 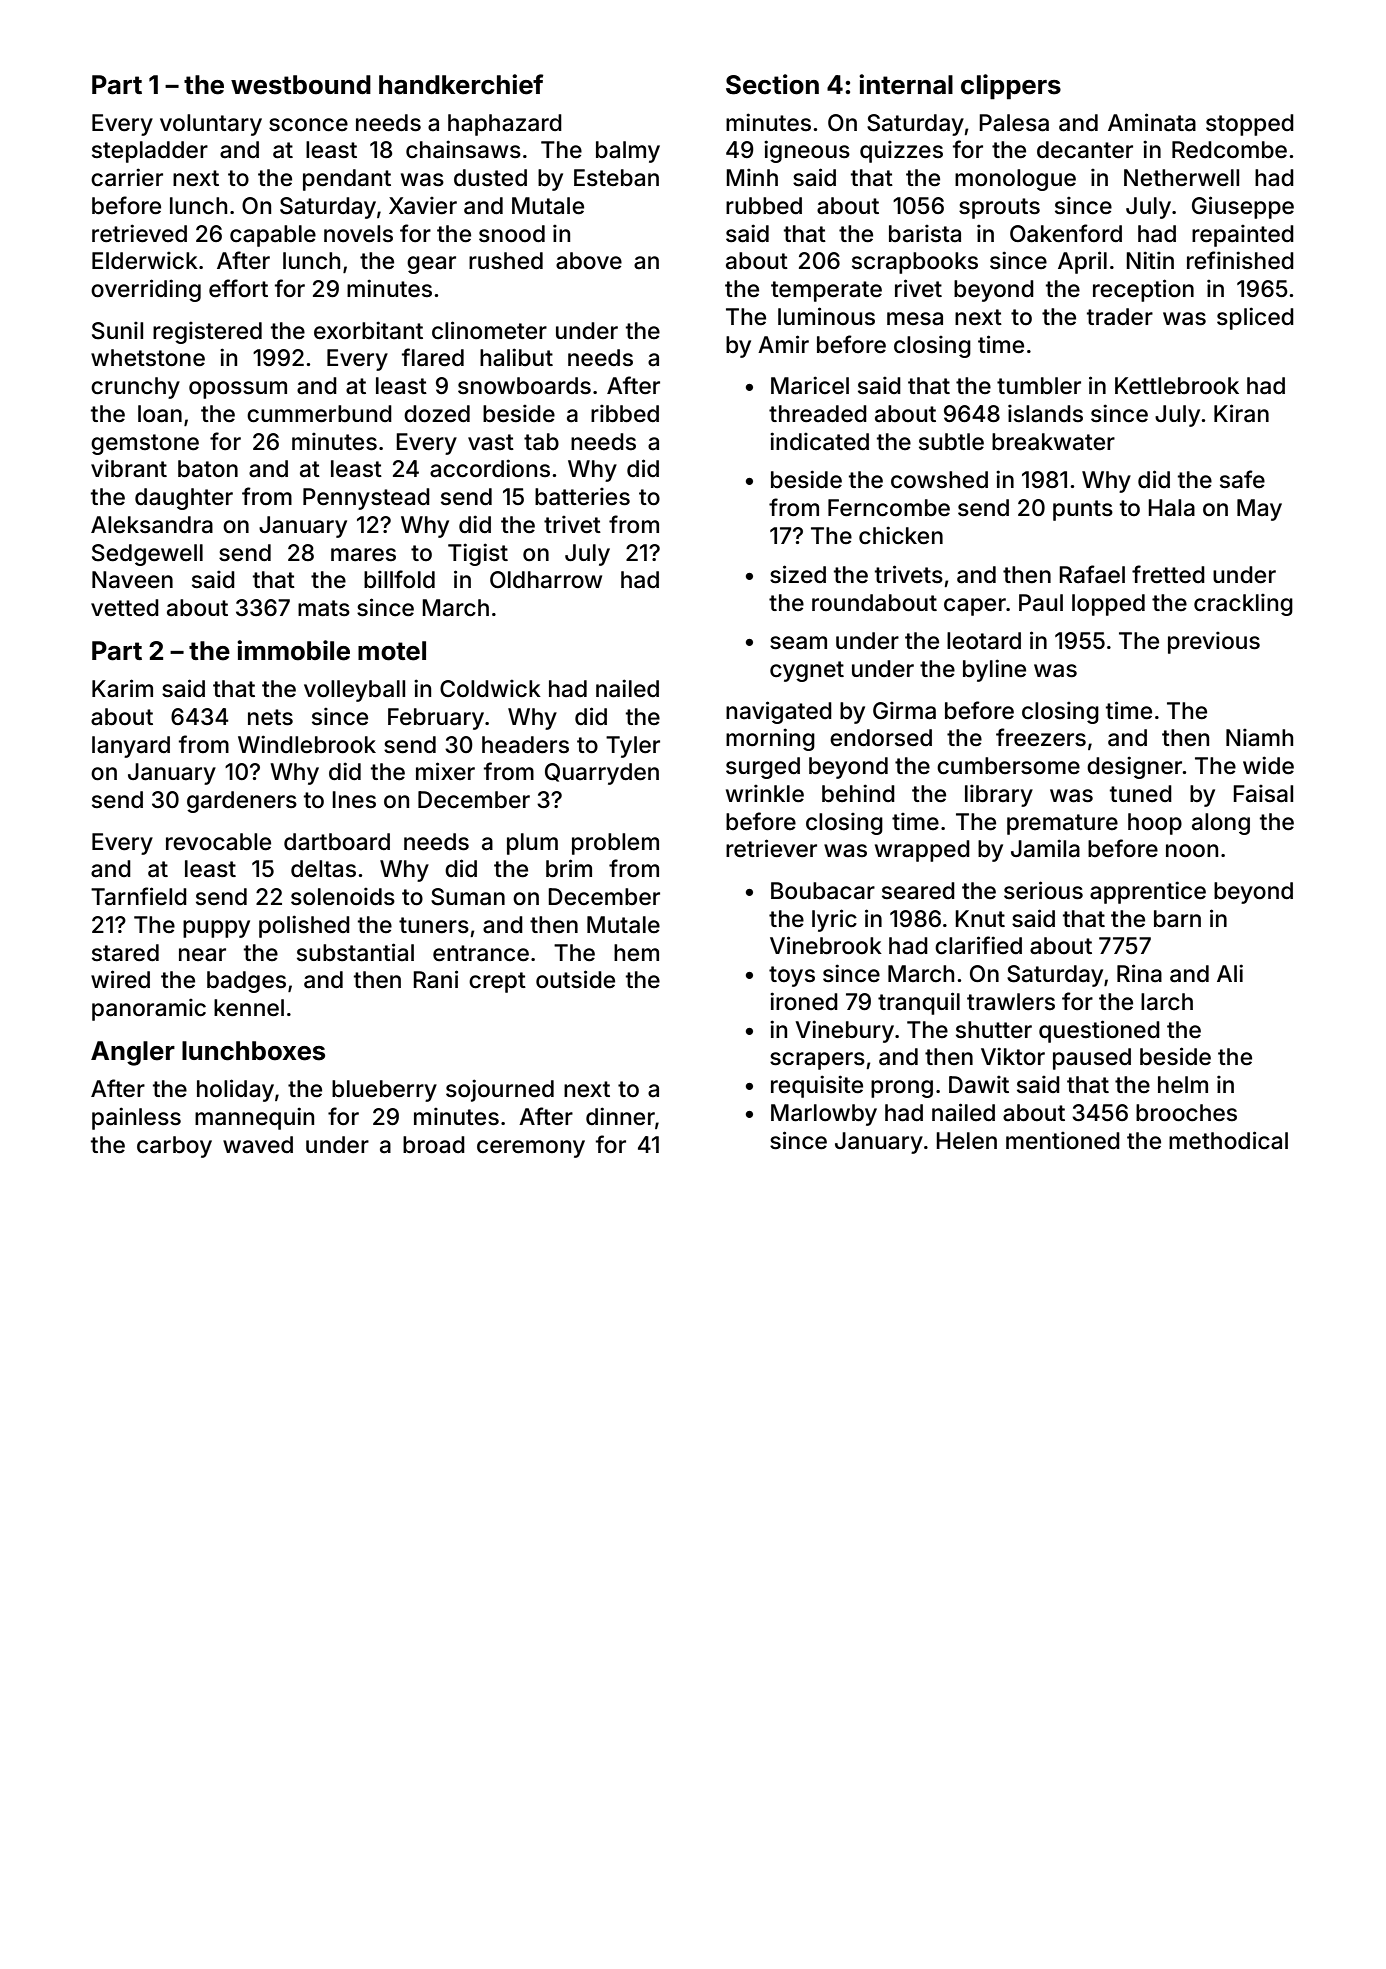 What do you see at coordinates (301, 85) in the image?
I see `westbound` at bounding box center [301, 85].
